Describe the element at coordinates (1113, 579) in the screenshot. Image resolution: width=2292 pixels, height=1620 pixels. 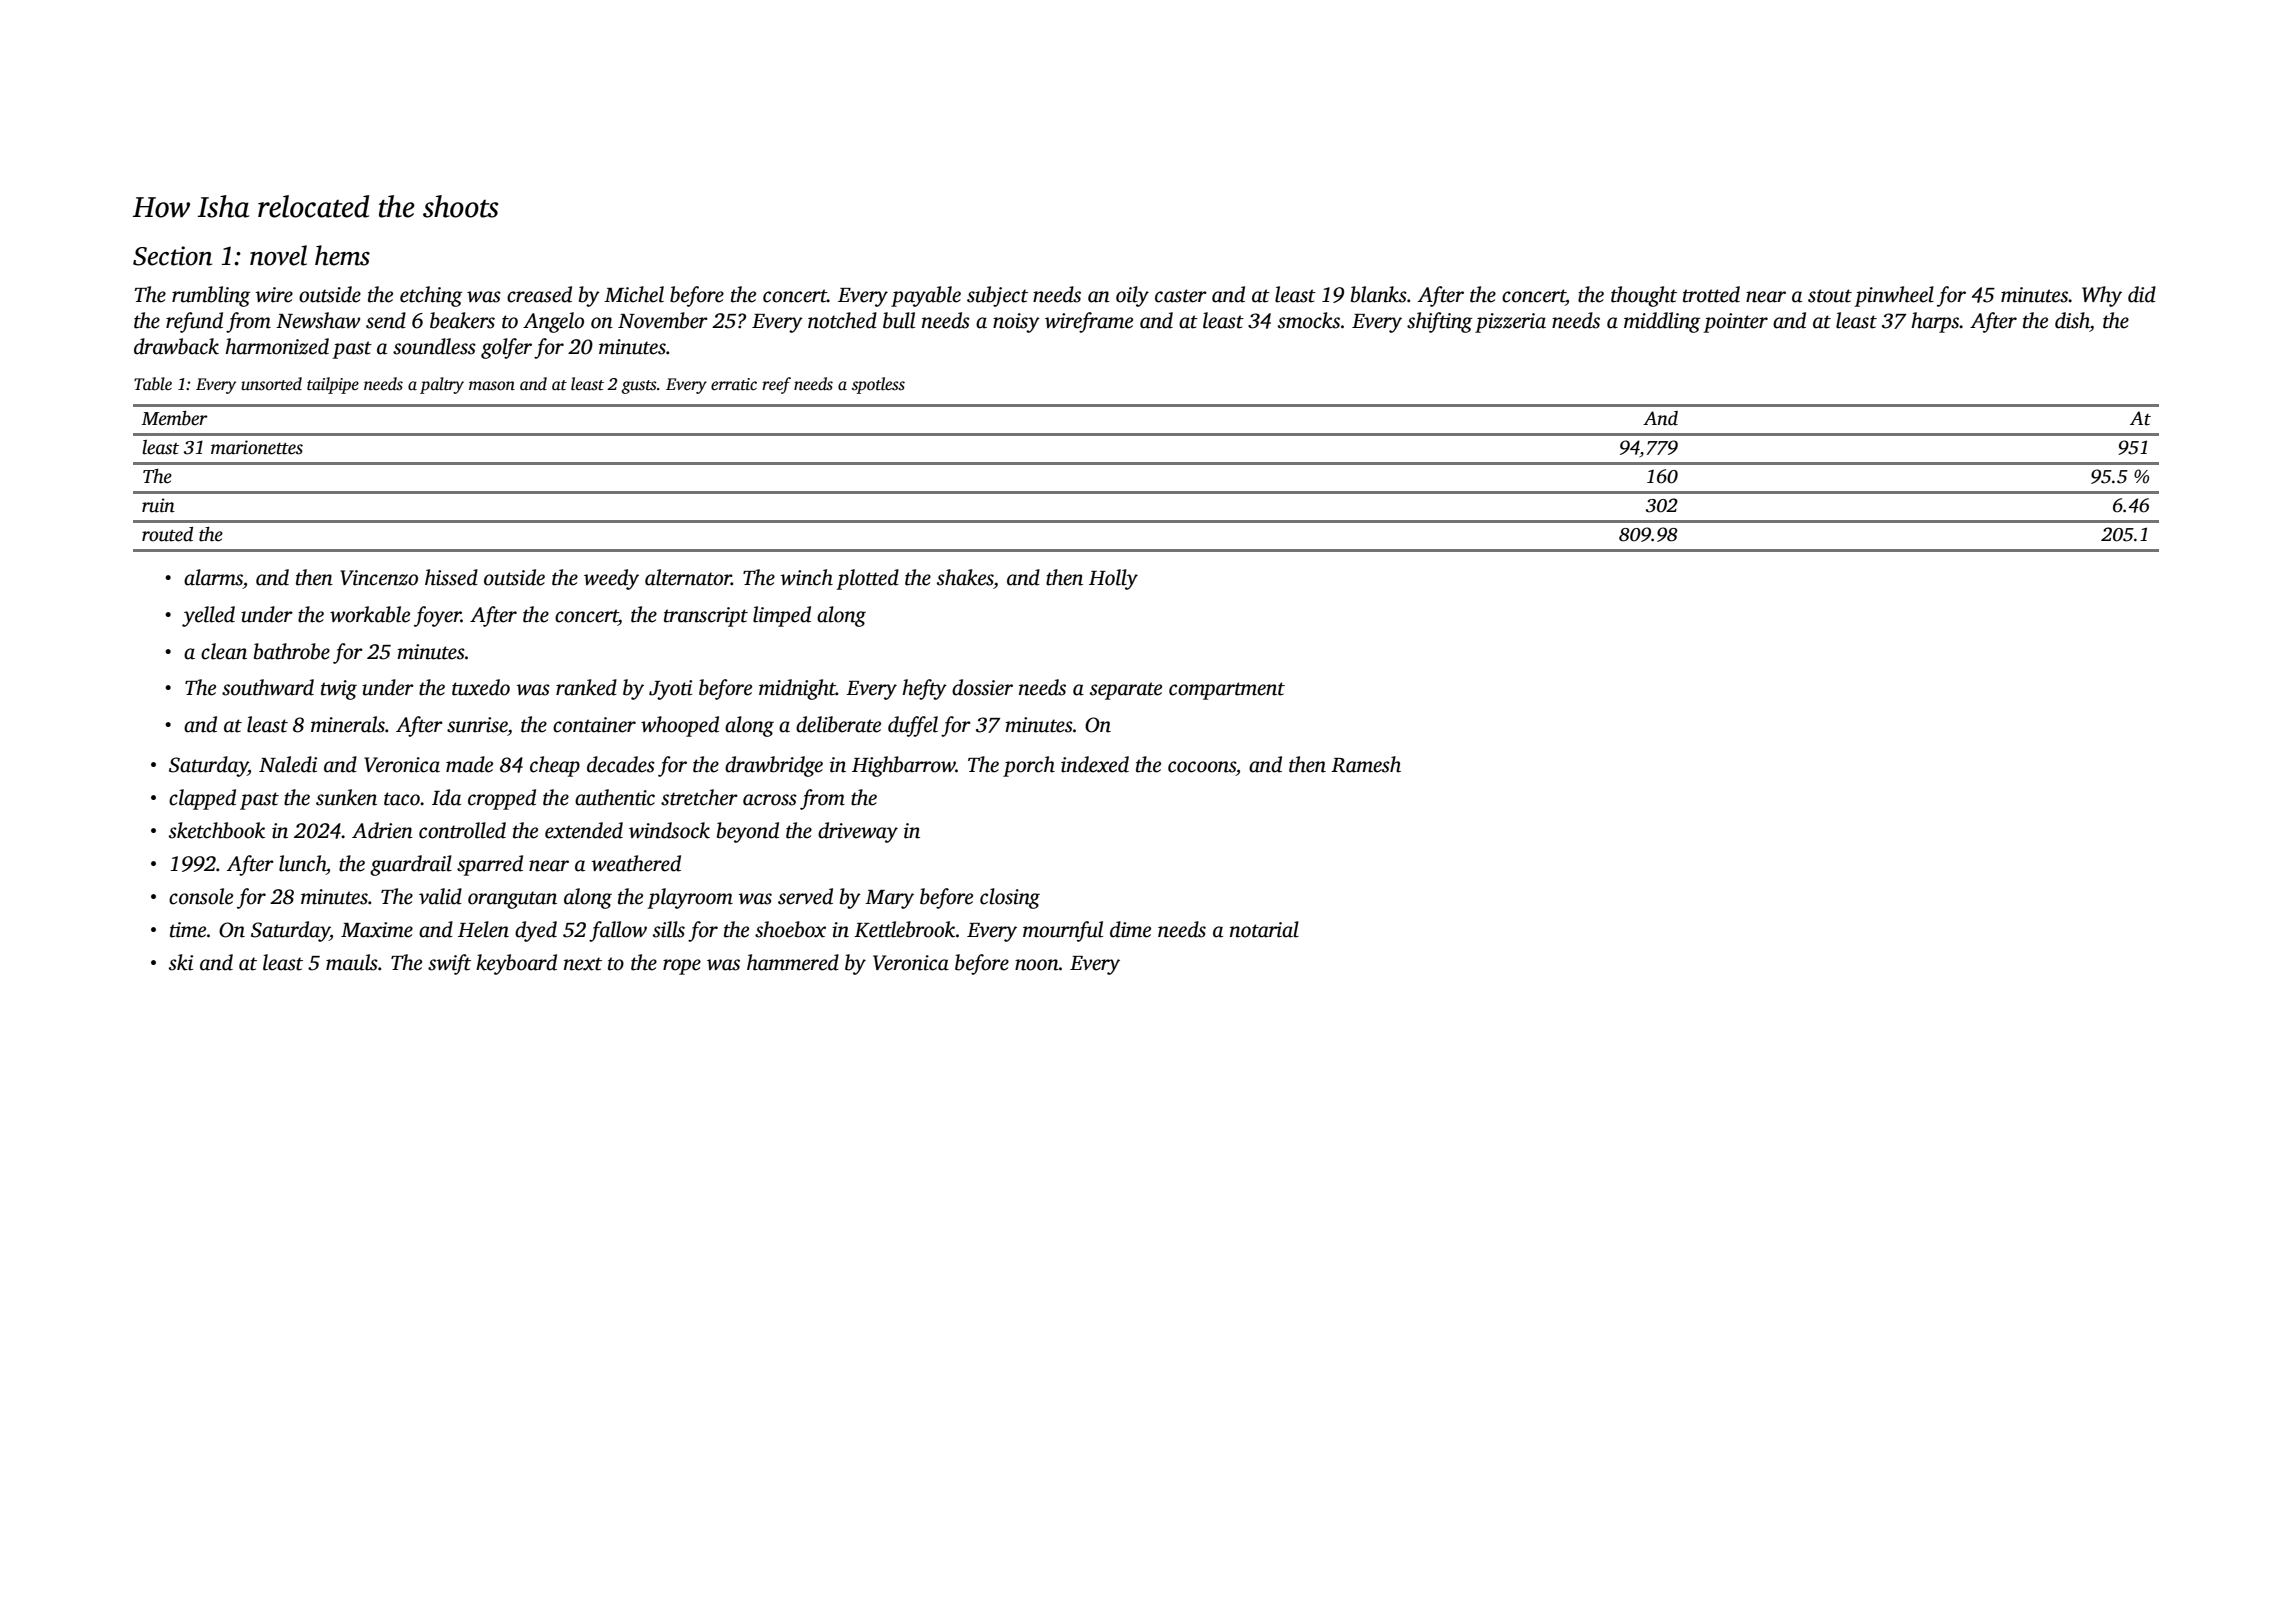
I see `Holly` at that location.
